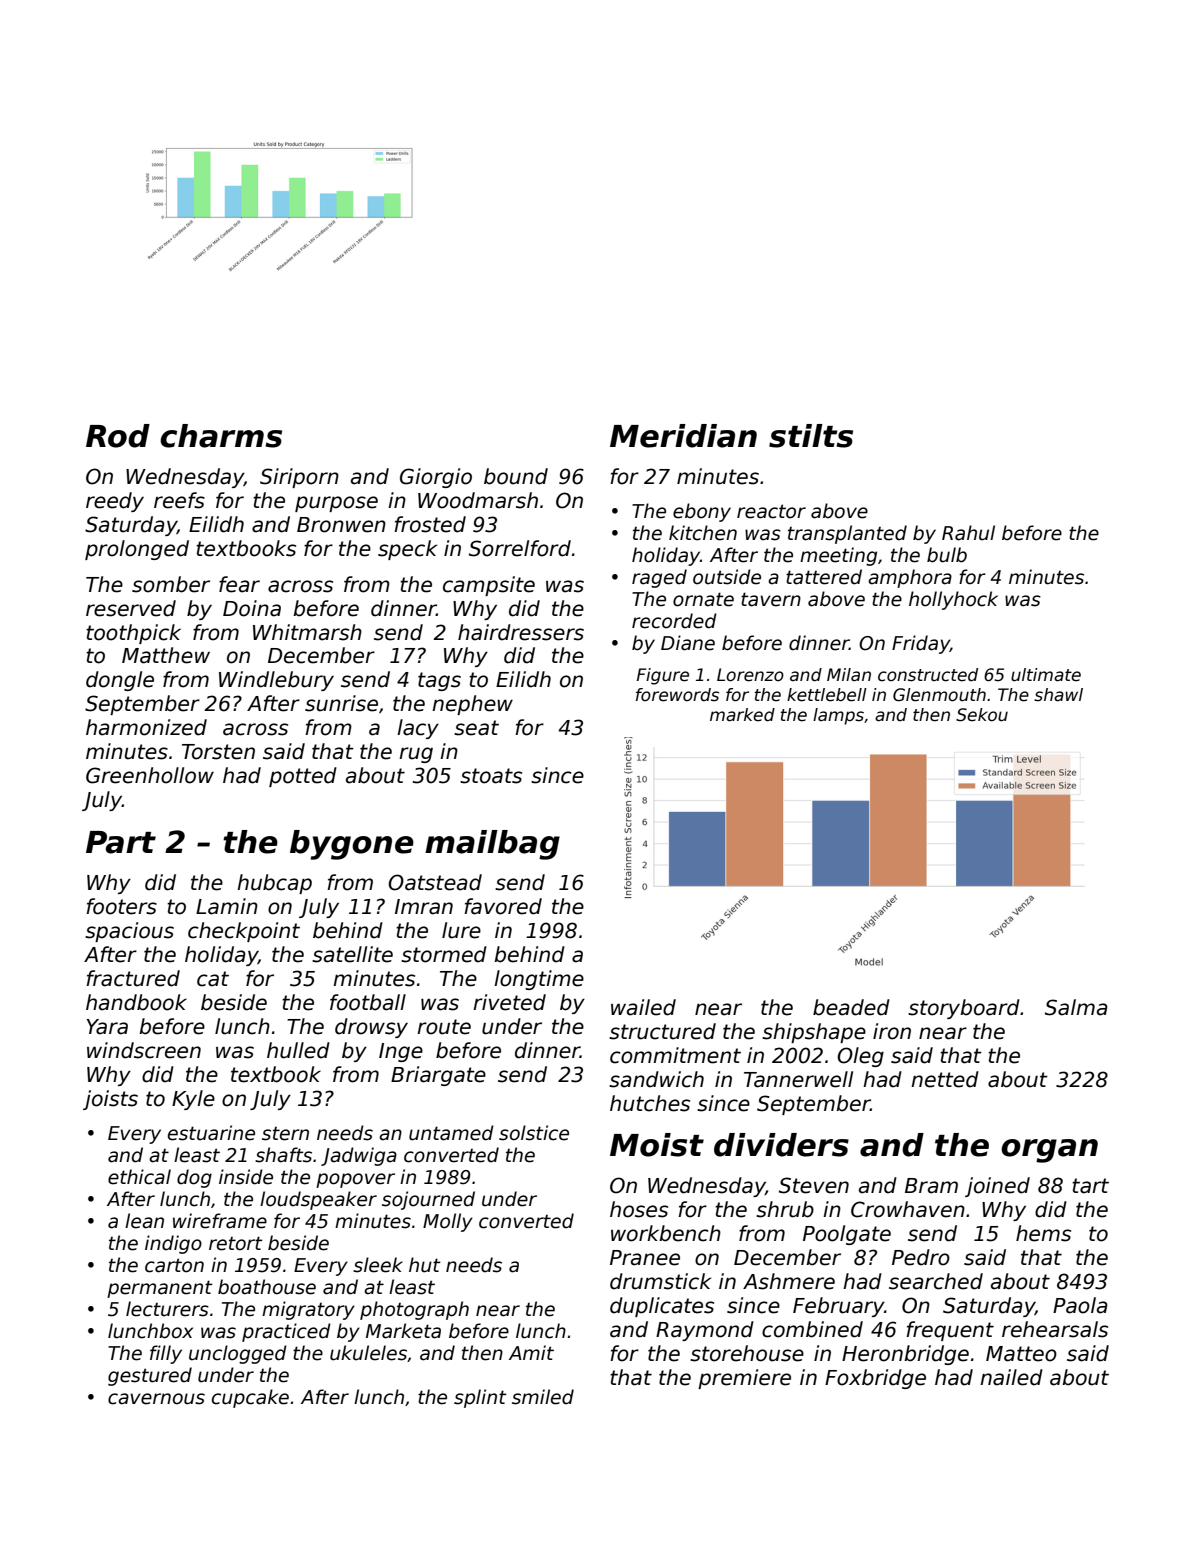 The image size is (1194, 1545). What do you see at coordinates (982, 715) in the screenshot?
I see `Sekou` at bounding box center [982, 715].
